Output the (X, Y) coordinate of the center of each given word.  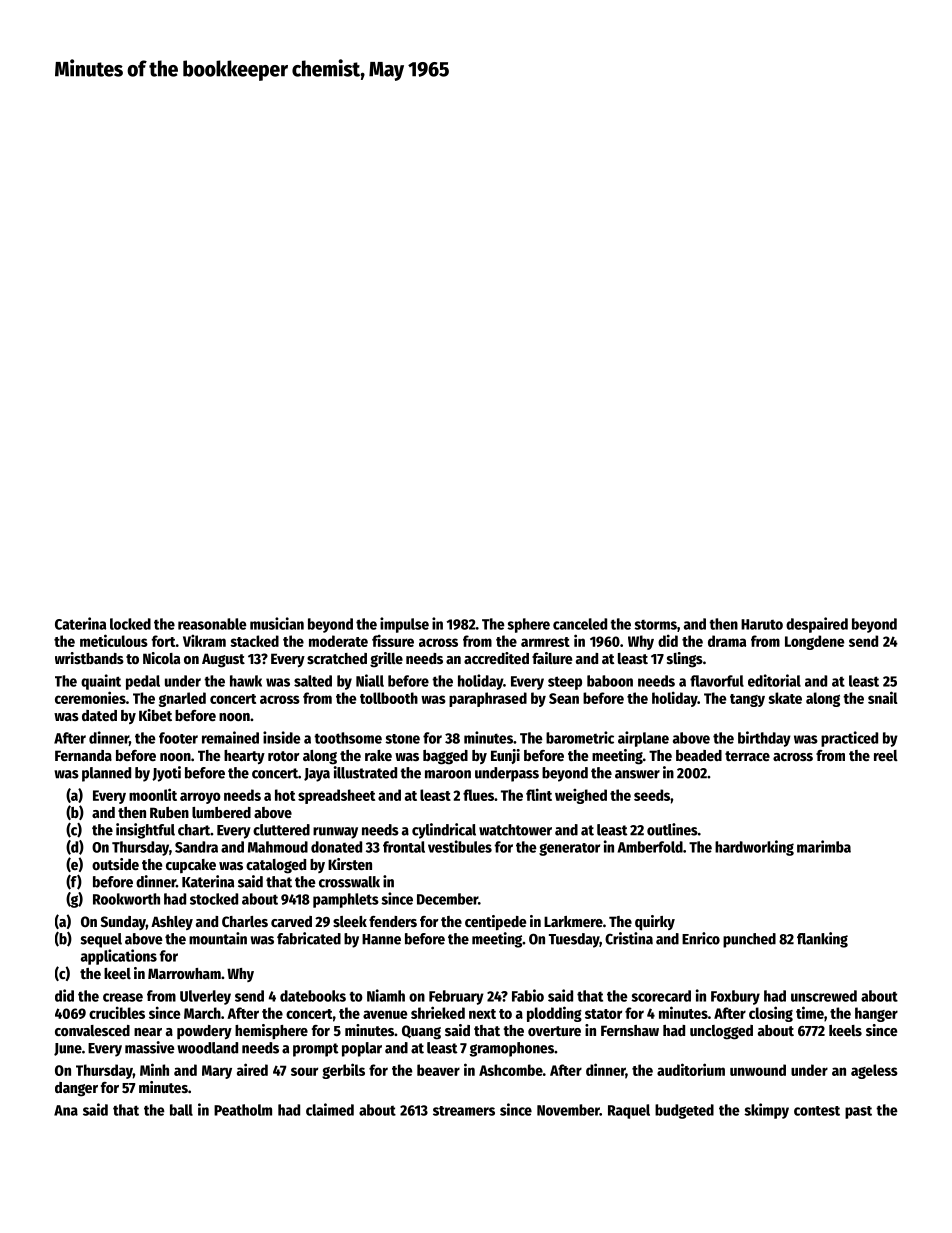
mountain (218, 938)
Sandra (196, 847)
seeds (652, 795)
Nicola (161, 658)
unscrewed (824, 996)
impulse (404, 625)
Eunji (505, 756)
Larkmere (573, 921)
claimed (330, 1109)
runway (335, 833)
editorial (774, 680)
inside (282, 737)
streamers (464, 1111)
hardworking (754, 848)
